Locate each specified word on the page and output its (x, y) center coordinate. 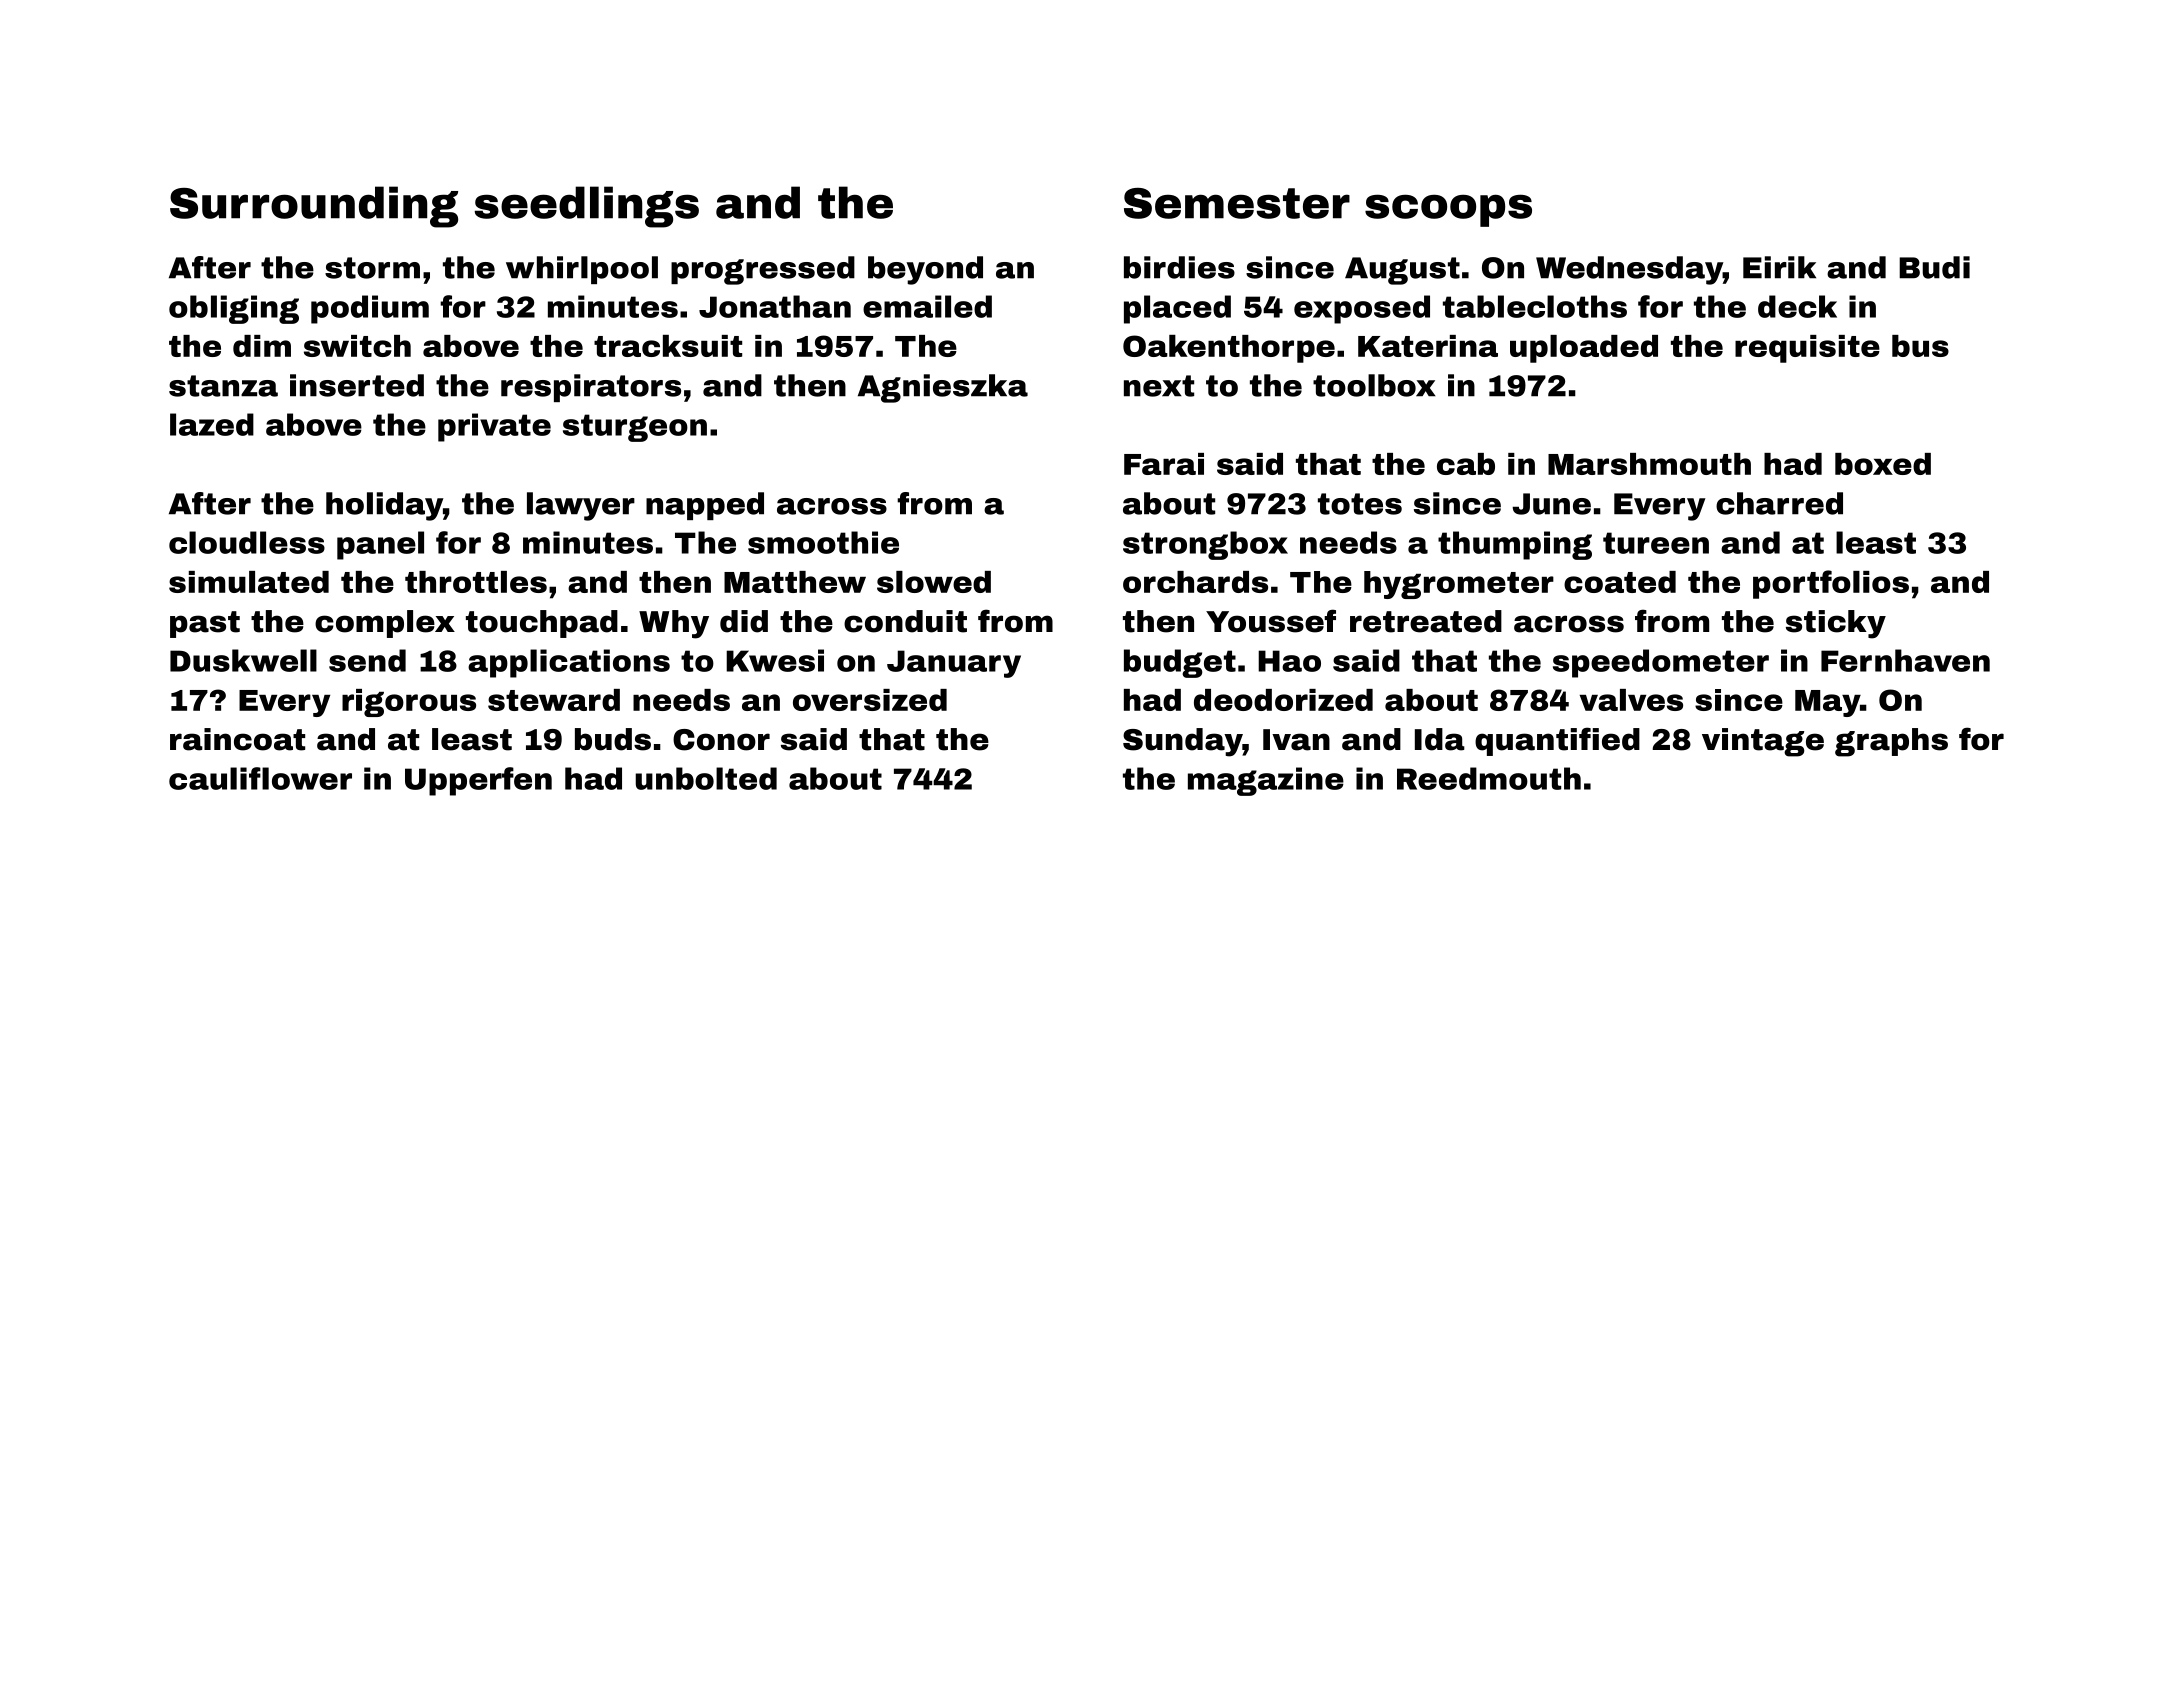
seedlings (587, 207)
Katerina (1428, 346)
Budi (1934, 267)
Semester (1237, 203)
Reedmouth (1489, 778)
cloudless (247, 542)
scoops (1448, 210)
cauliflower (260, 778)
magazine (1266, 781)
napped (705, 506)
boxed (1883, 464)
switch (357, 346)
